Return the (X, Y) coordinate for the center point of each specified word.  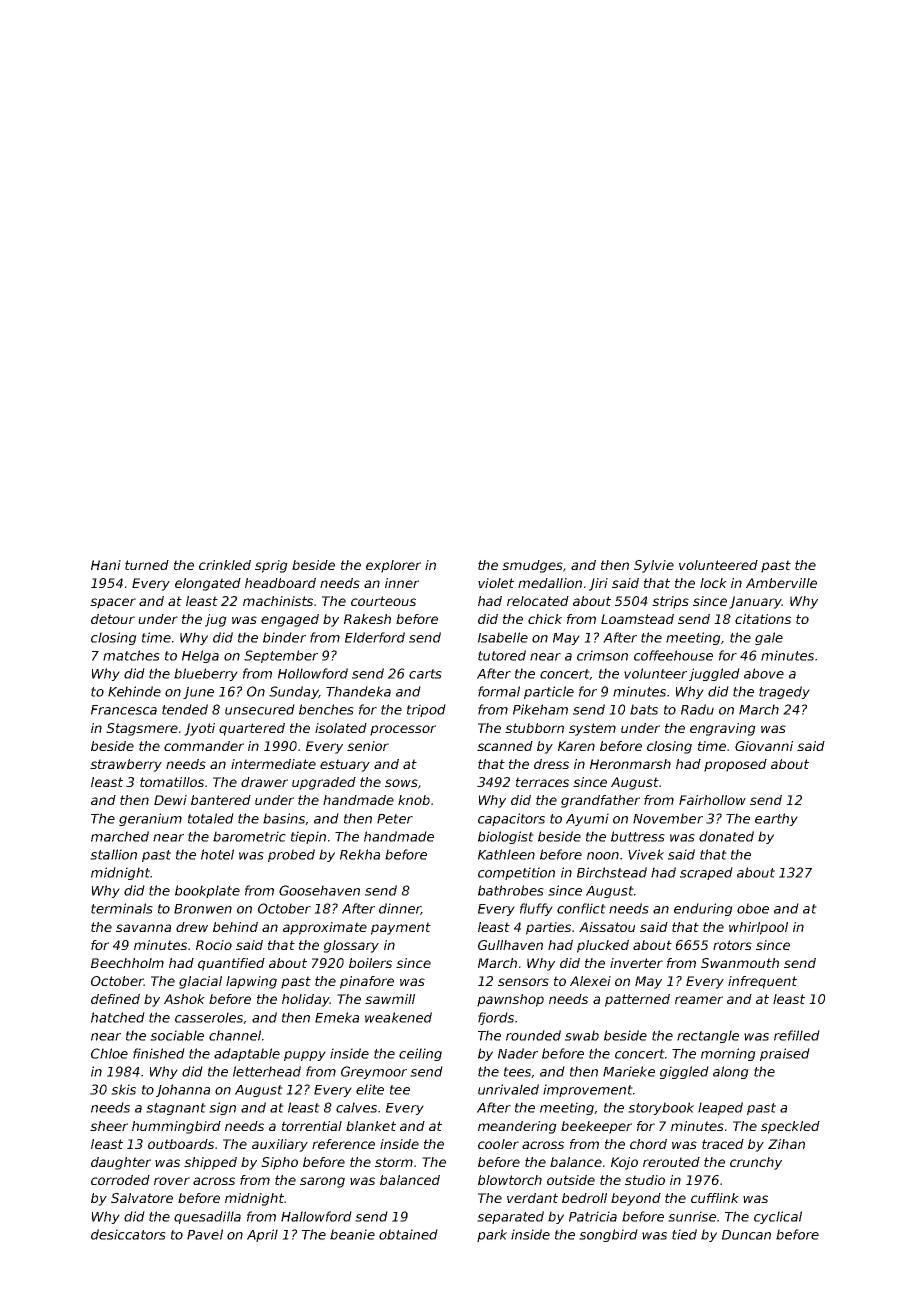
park (492, 1235)
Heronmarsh (630, 764)
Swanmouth (740, 963)
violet (496, 583)
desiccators (128, 1234)
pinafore (367, 982)
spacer (113, 603)
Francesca (124, 710)
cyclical (778, 1217)
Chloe (109, 1053)
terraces (542, 782)
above (764, 673)
